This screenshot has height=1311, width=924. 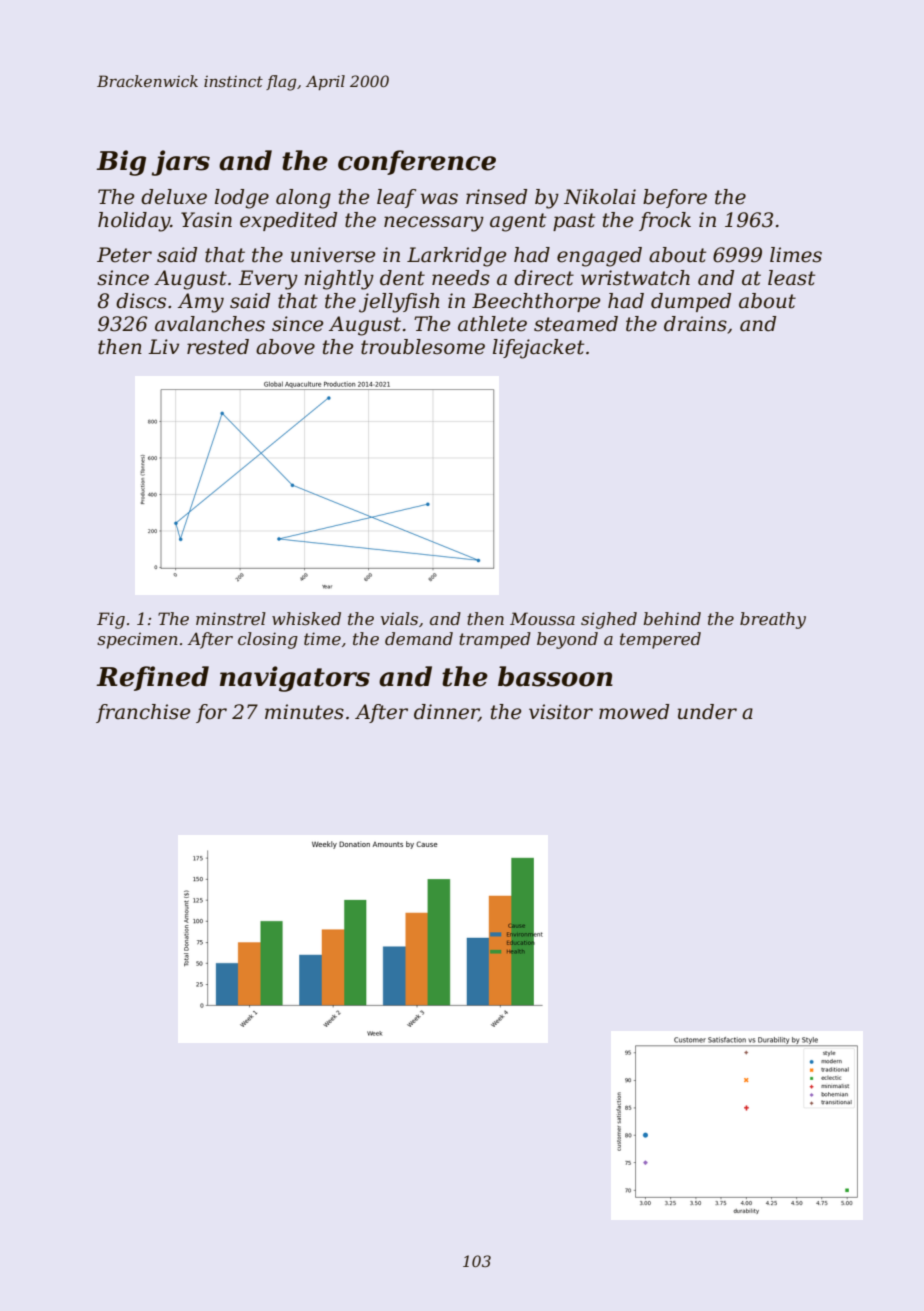 What do you see at coordinates (675, 198) in the screenshot?
I see `before` at bounding box center [675, 198].
